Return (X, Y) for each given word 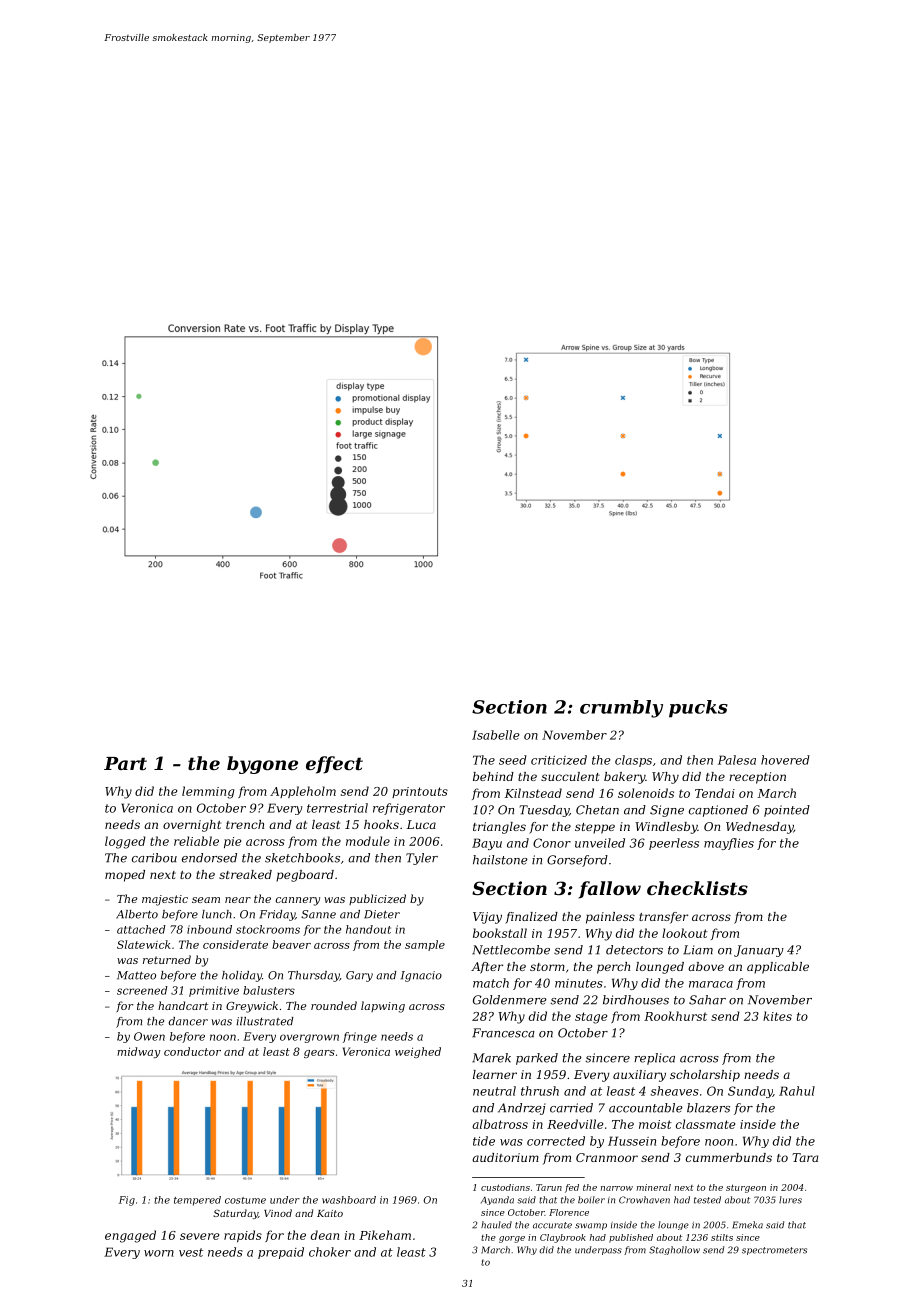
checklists (697, 888)
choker (330, 1252)
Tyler (422, 859)
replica (654, 1059)
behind (493, 776)
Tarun (549, 1187)
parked (537, 1059)
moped (125, 876)
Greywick (252, 1007)
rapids (243, 1236)
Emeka (747, 1225)
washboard (349, 1200)
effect (334, 765)
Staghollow (674, 1250)
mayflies (729, 844)
